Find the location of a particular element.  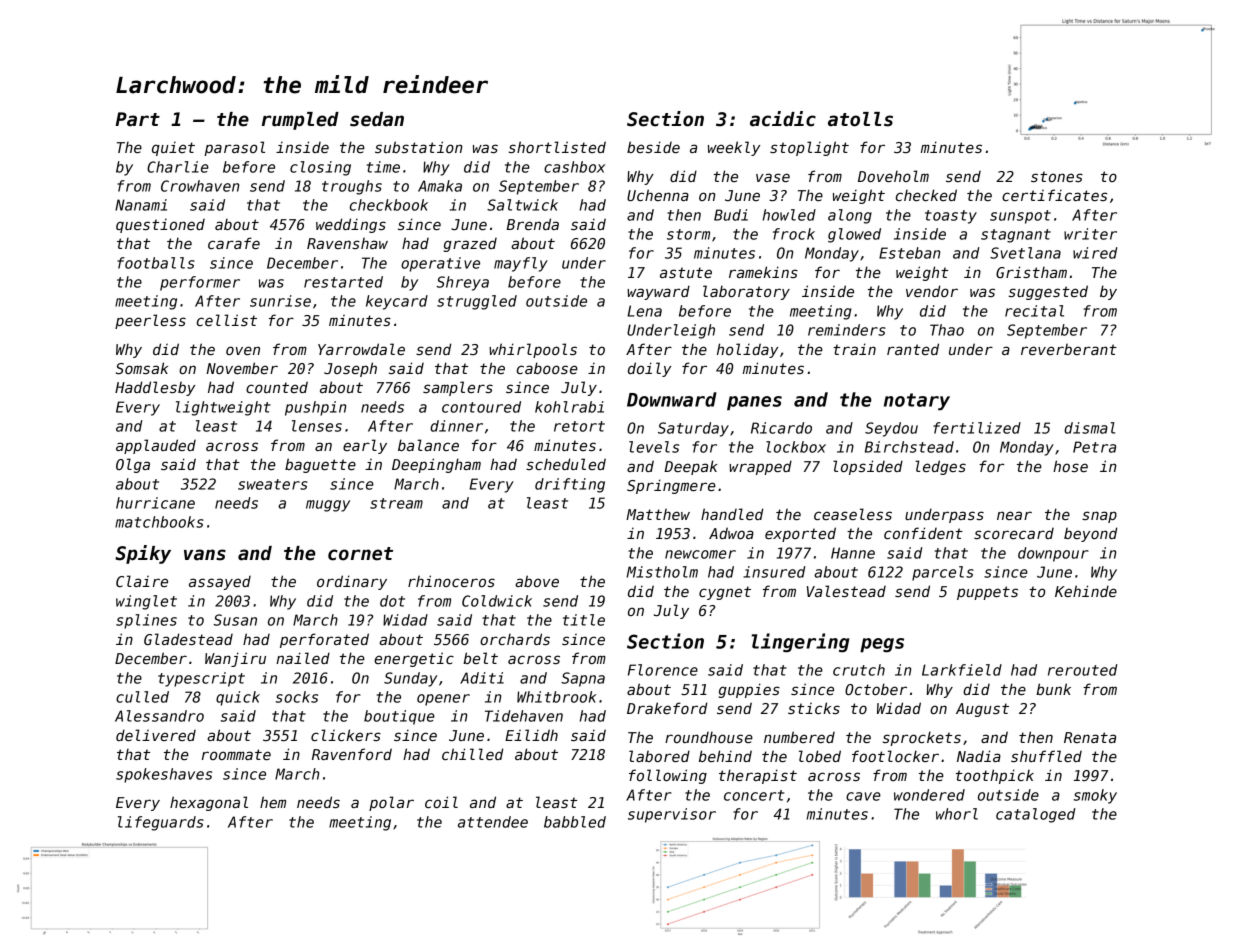

whorl is located at coordinates (957, 814).
